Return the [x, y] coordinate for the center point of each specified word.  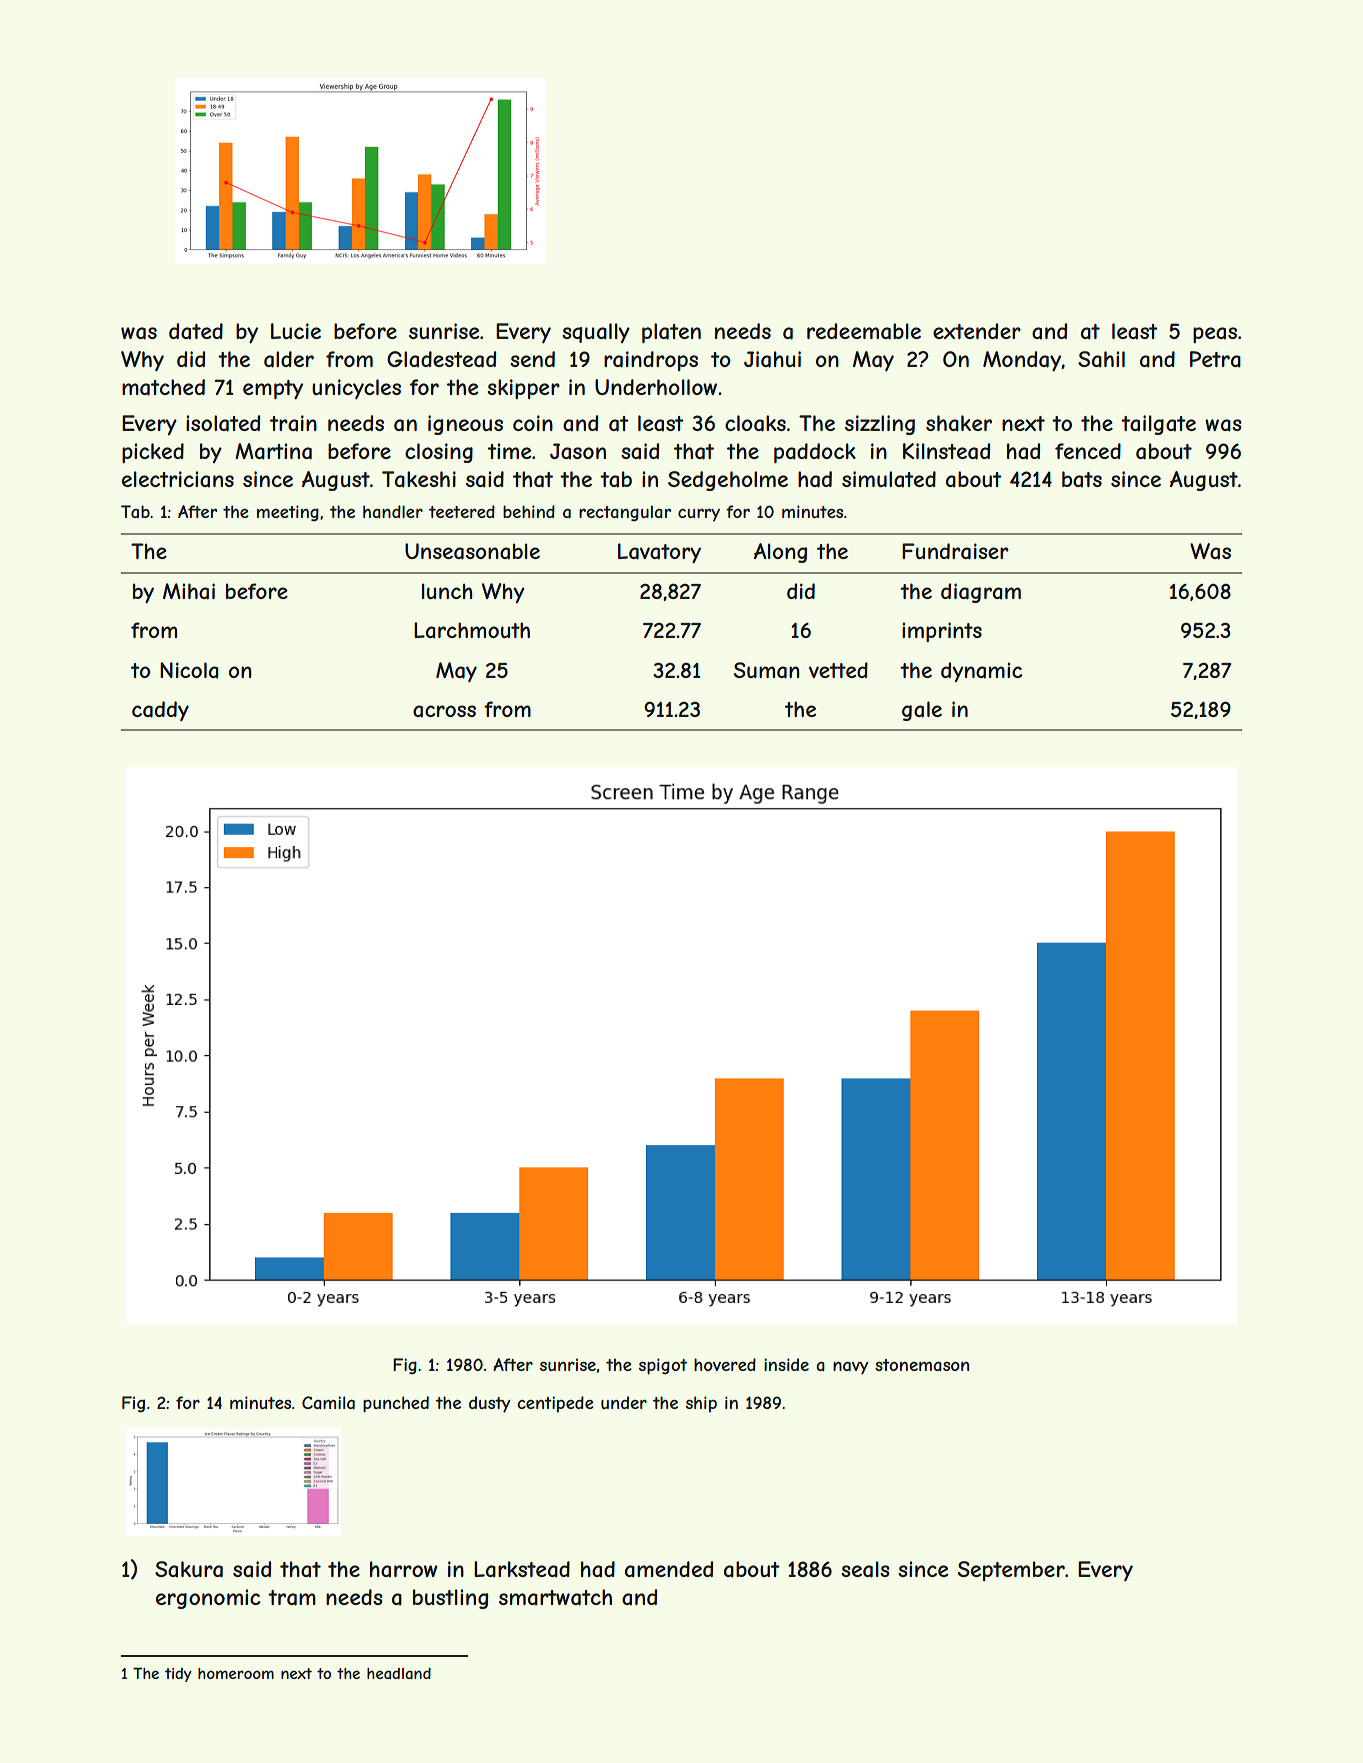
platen [671, 333]
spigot [663, 1366]
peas [1215, 335]
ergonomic [208, 1599]
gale [922, 711]
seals [865, 1569]
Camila [328, 1402]
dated [196, 331]
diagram [981, 593]
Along [780, 553]
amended [669, 1569]
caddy [160, 711]
